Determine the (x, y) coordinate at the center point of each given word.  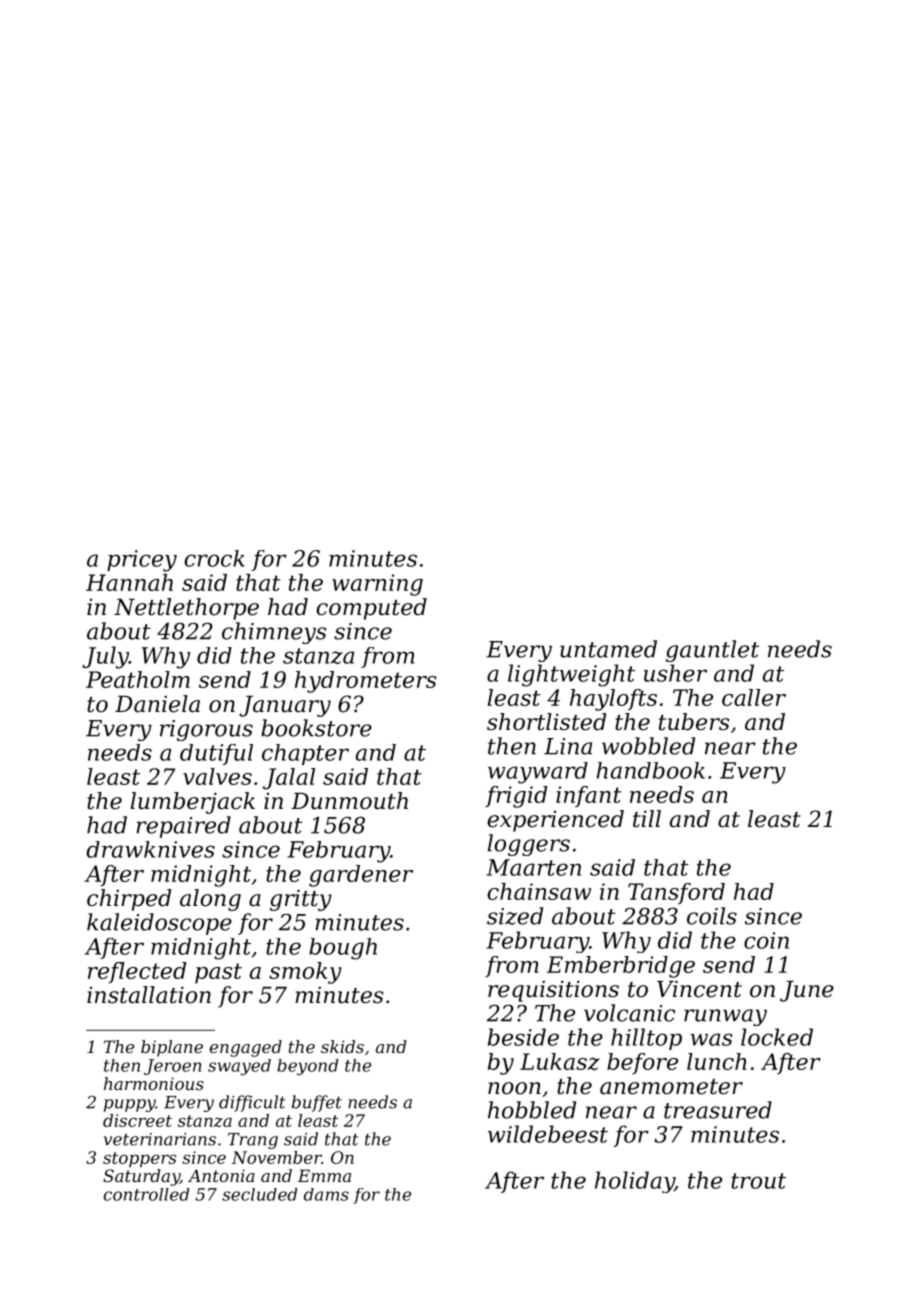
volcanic (629, 1013)
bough (343, 949)
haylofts (613, 700)
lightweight (571, 675)
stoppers (139, 1160)
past (218, 973)
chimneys (274, 633)
